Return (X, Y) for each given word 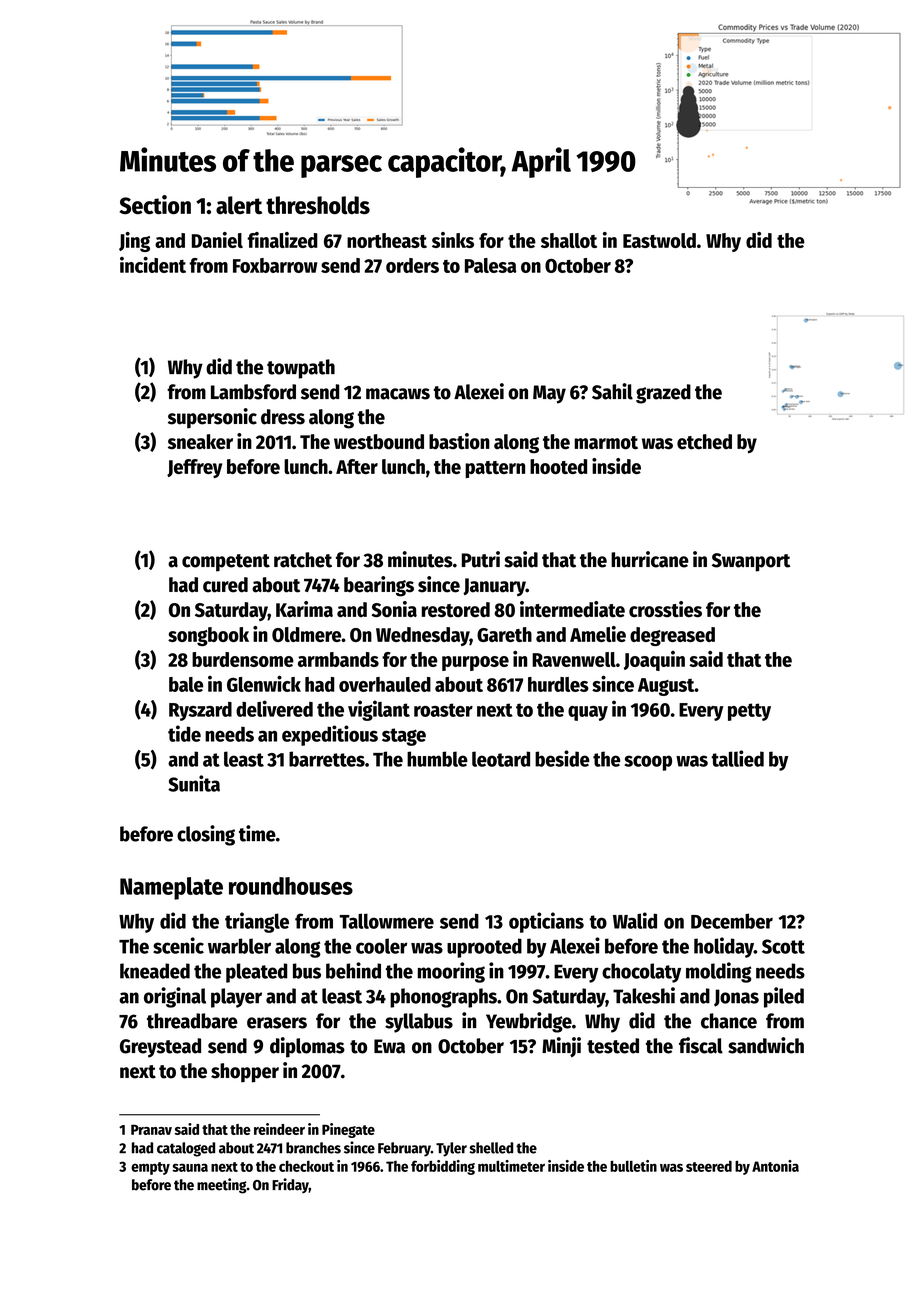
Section (155, 204)
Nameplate (171, 888)
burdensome (243, 659)
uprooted (484, 948)
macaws (398, 394)
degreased (672, 636)
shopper (245, 1073)
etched (704, 442)
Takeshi (644, 995)
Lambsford (253, 392)
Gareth (504, 634)
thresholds (318, 205)
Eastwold (659, 240)
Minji (561, 1047)
